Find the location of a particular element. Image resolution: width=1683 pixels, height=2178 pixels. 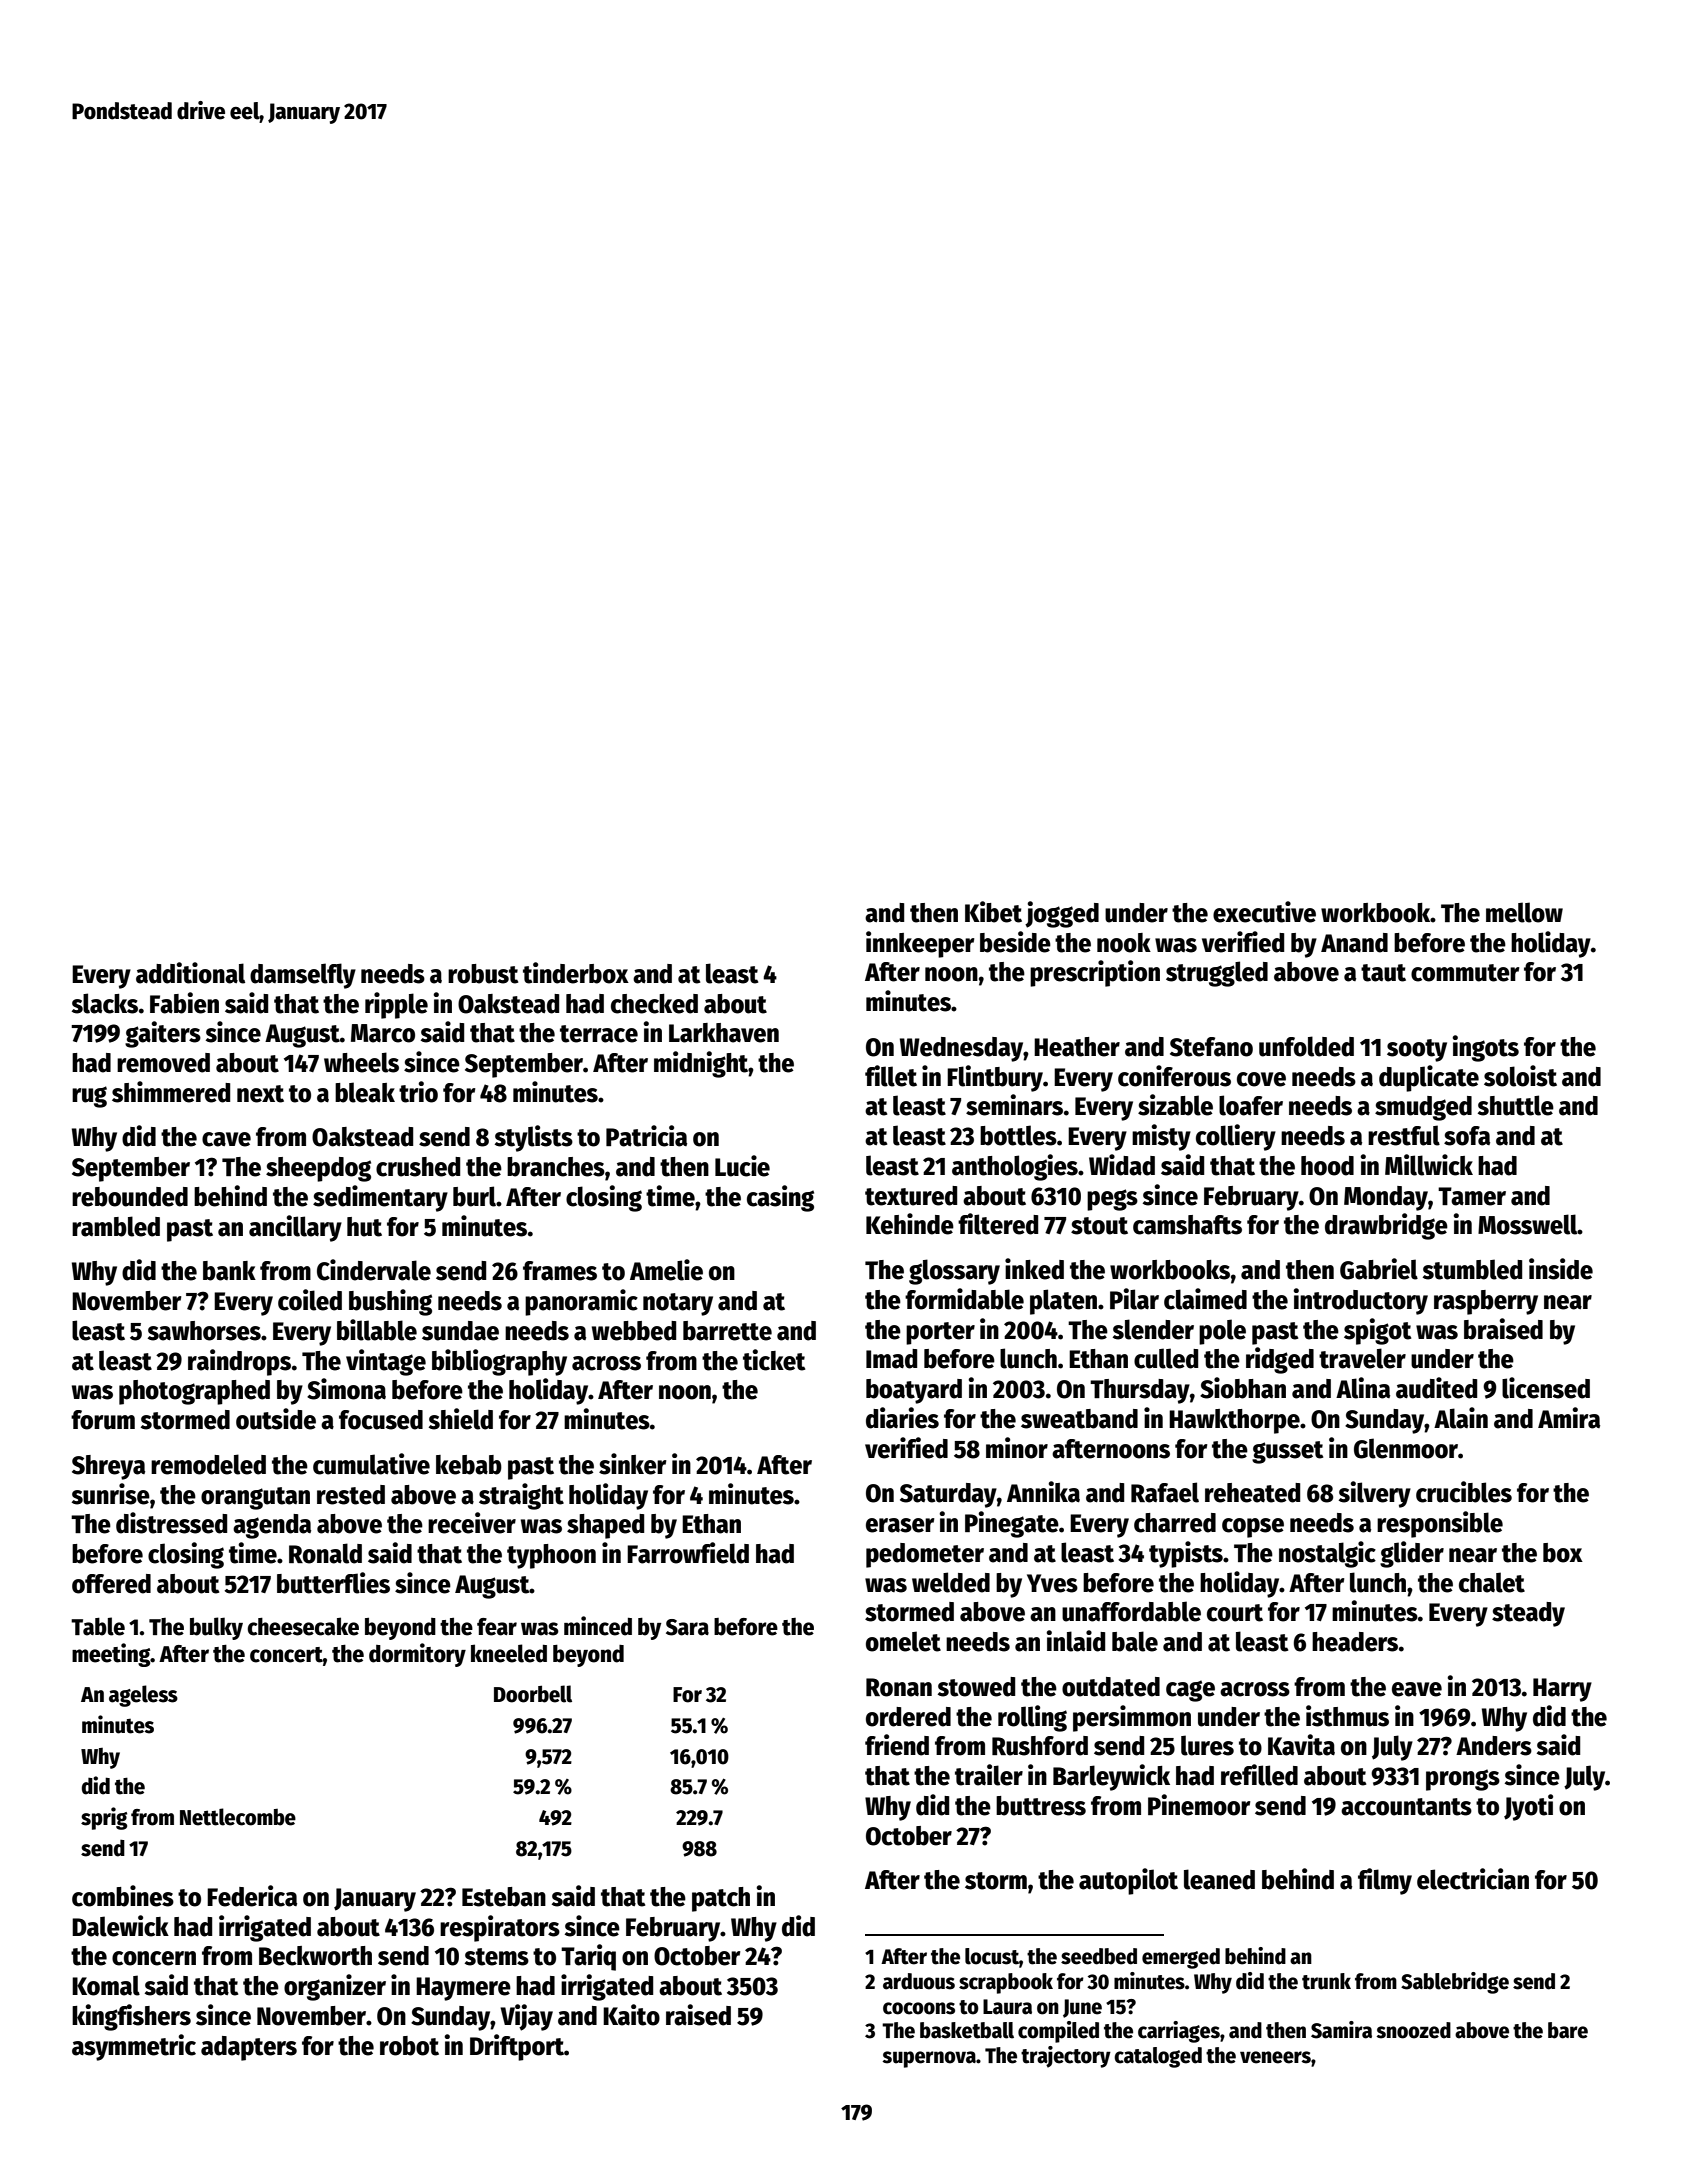

sprig is located at coordinates (104, 1818).
